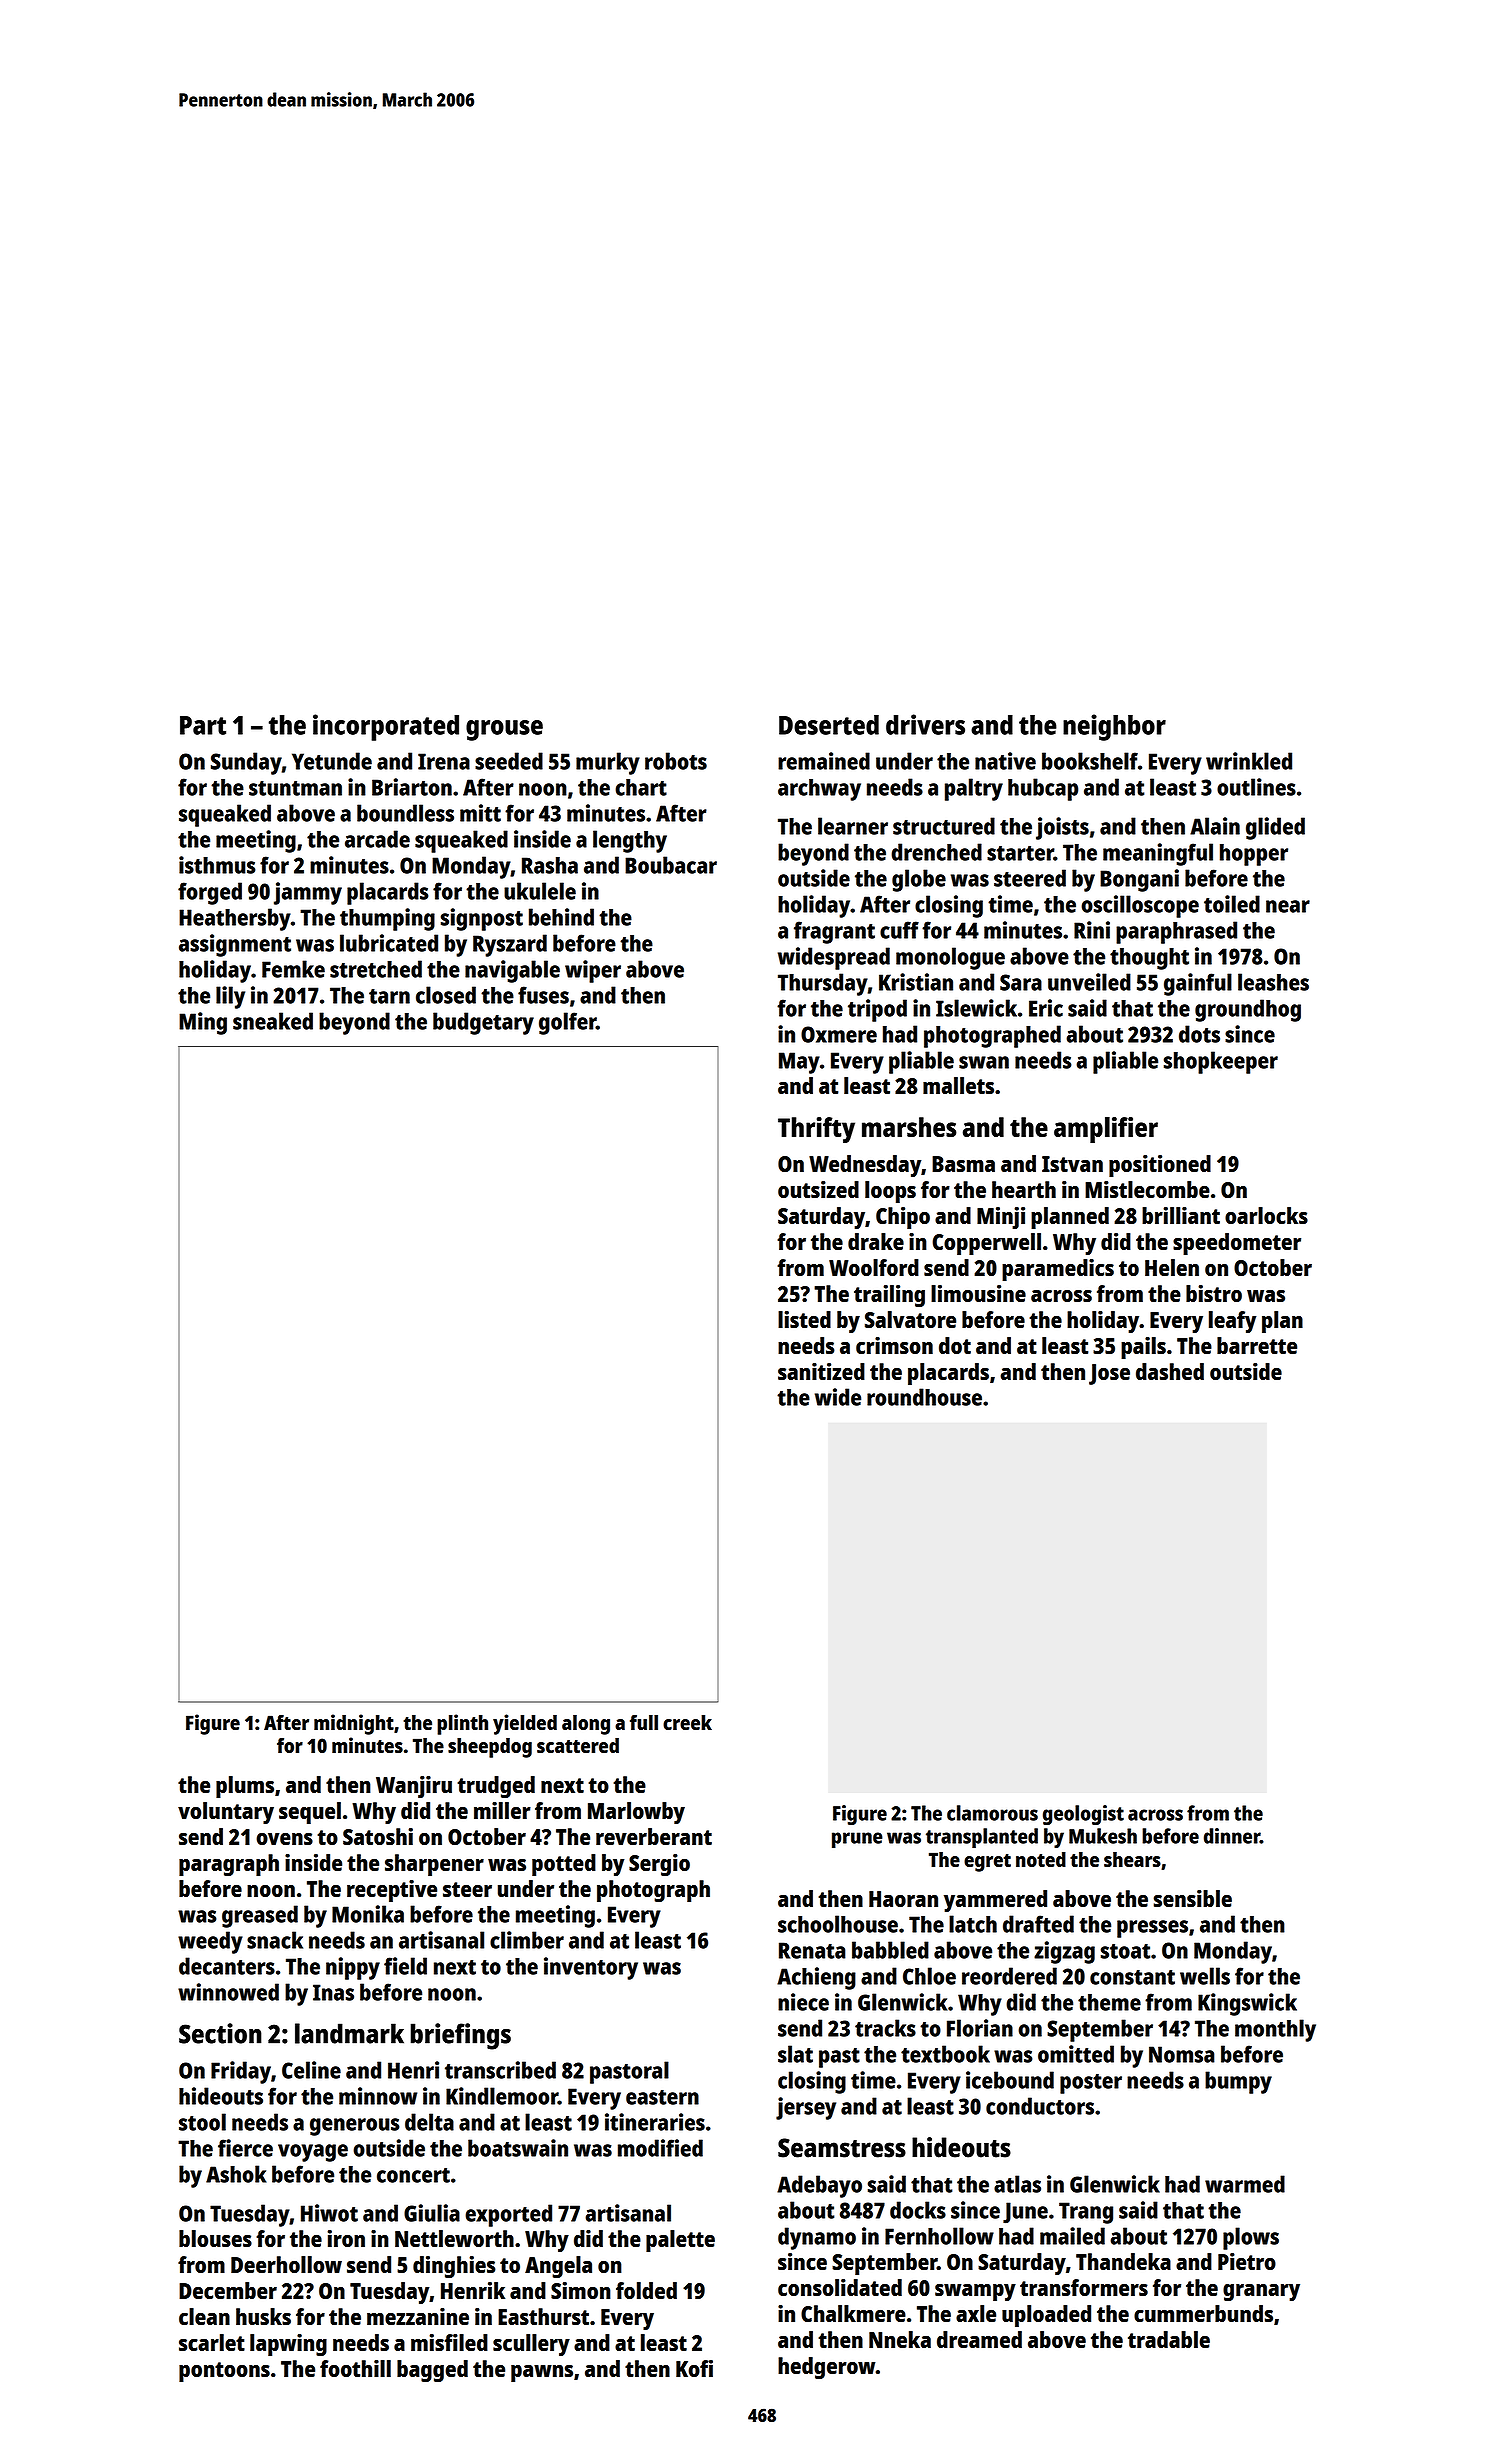 The height and width of the screenshot is (2464, 1496). I want to click on Ashok, so click(236, 2174).
